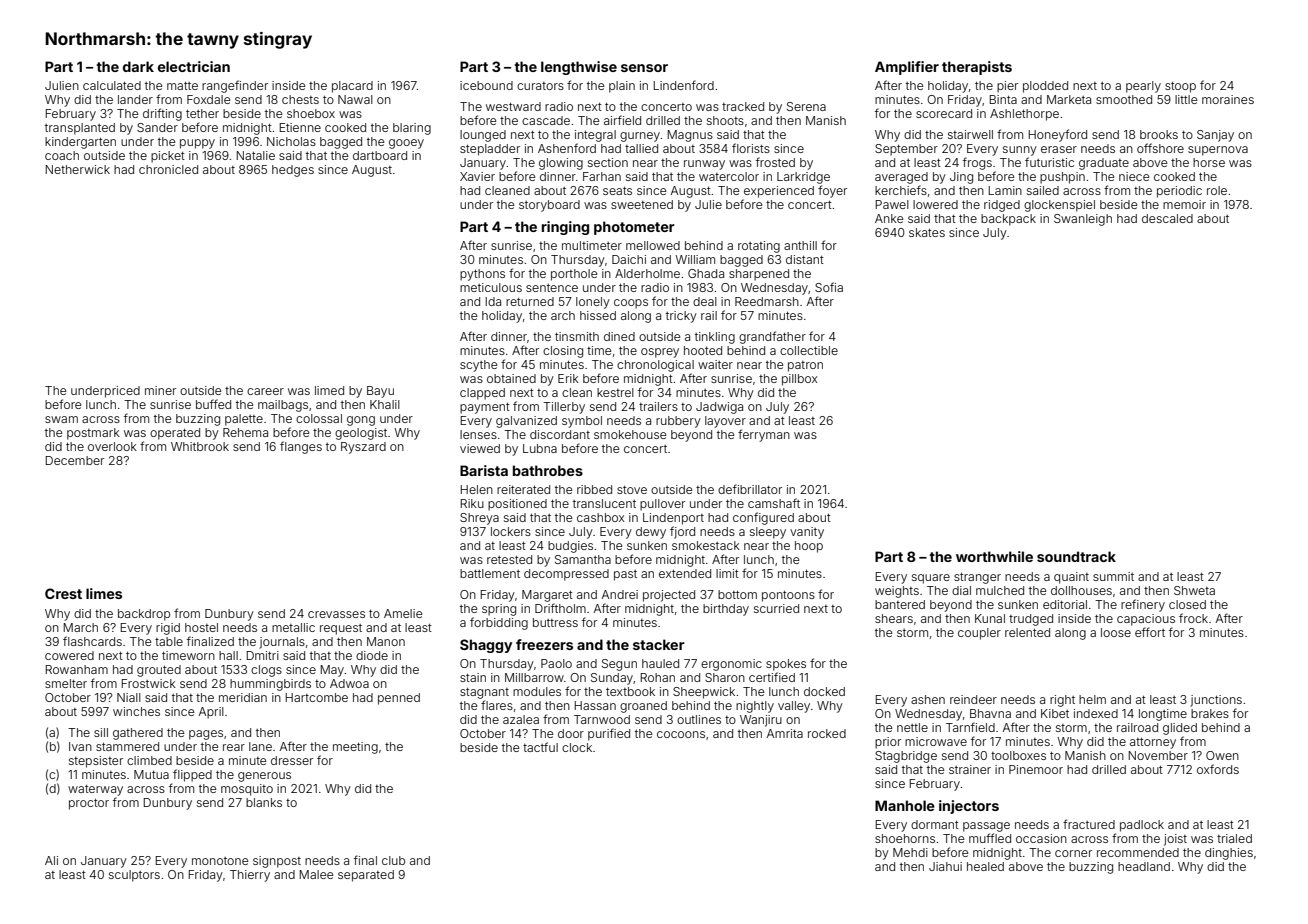 This screenshot has height=924, width=1308. What do you see at coordinates (927, 232) in the screenshot?
I see `skates` at bounding box center [927, 232].
